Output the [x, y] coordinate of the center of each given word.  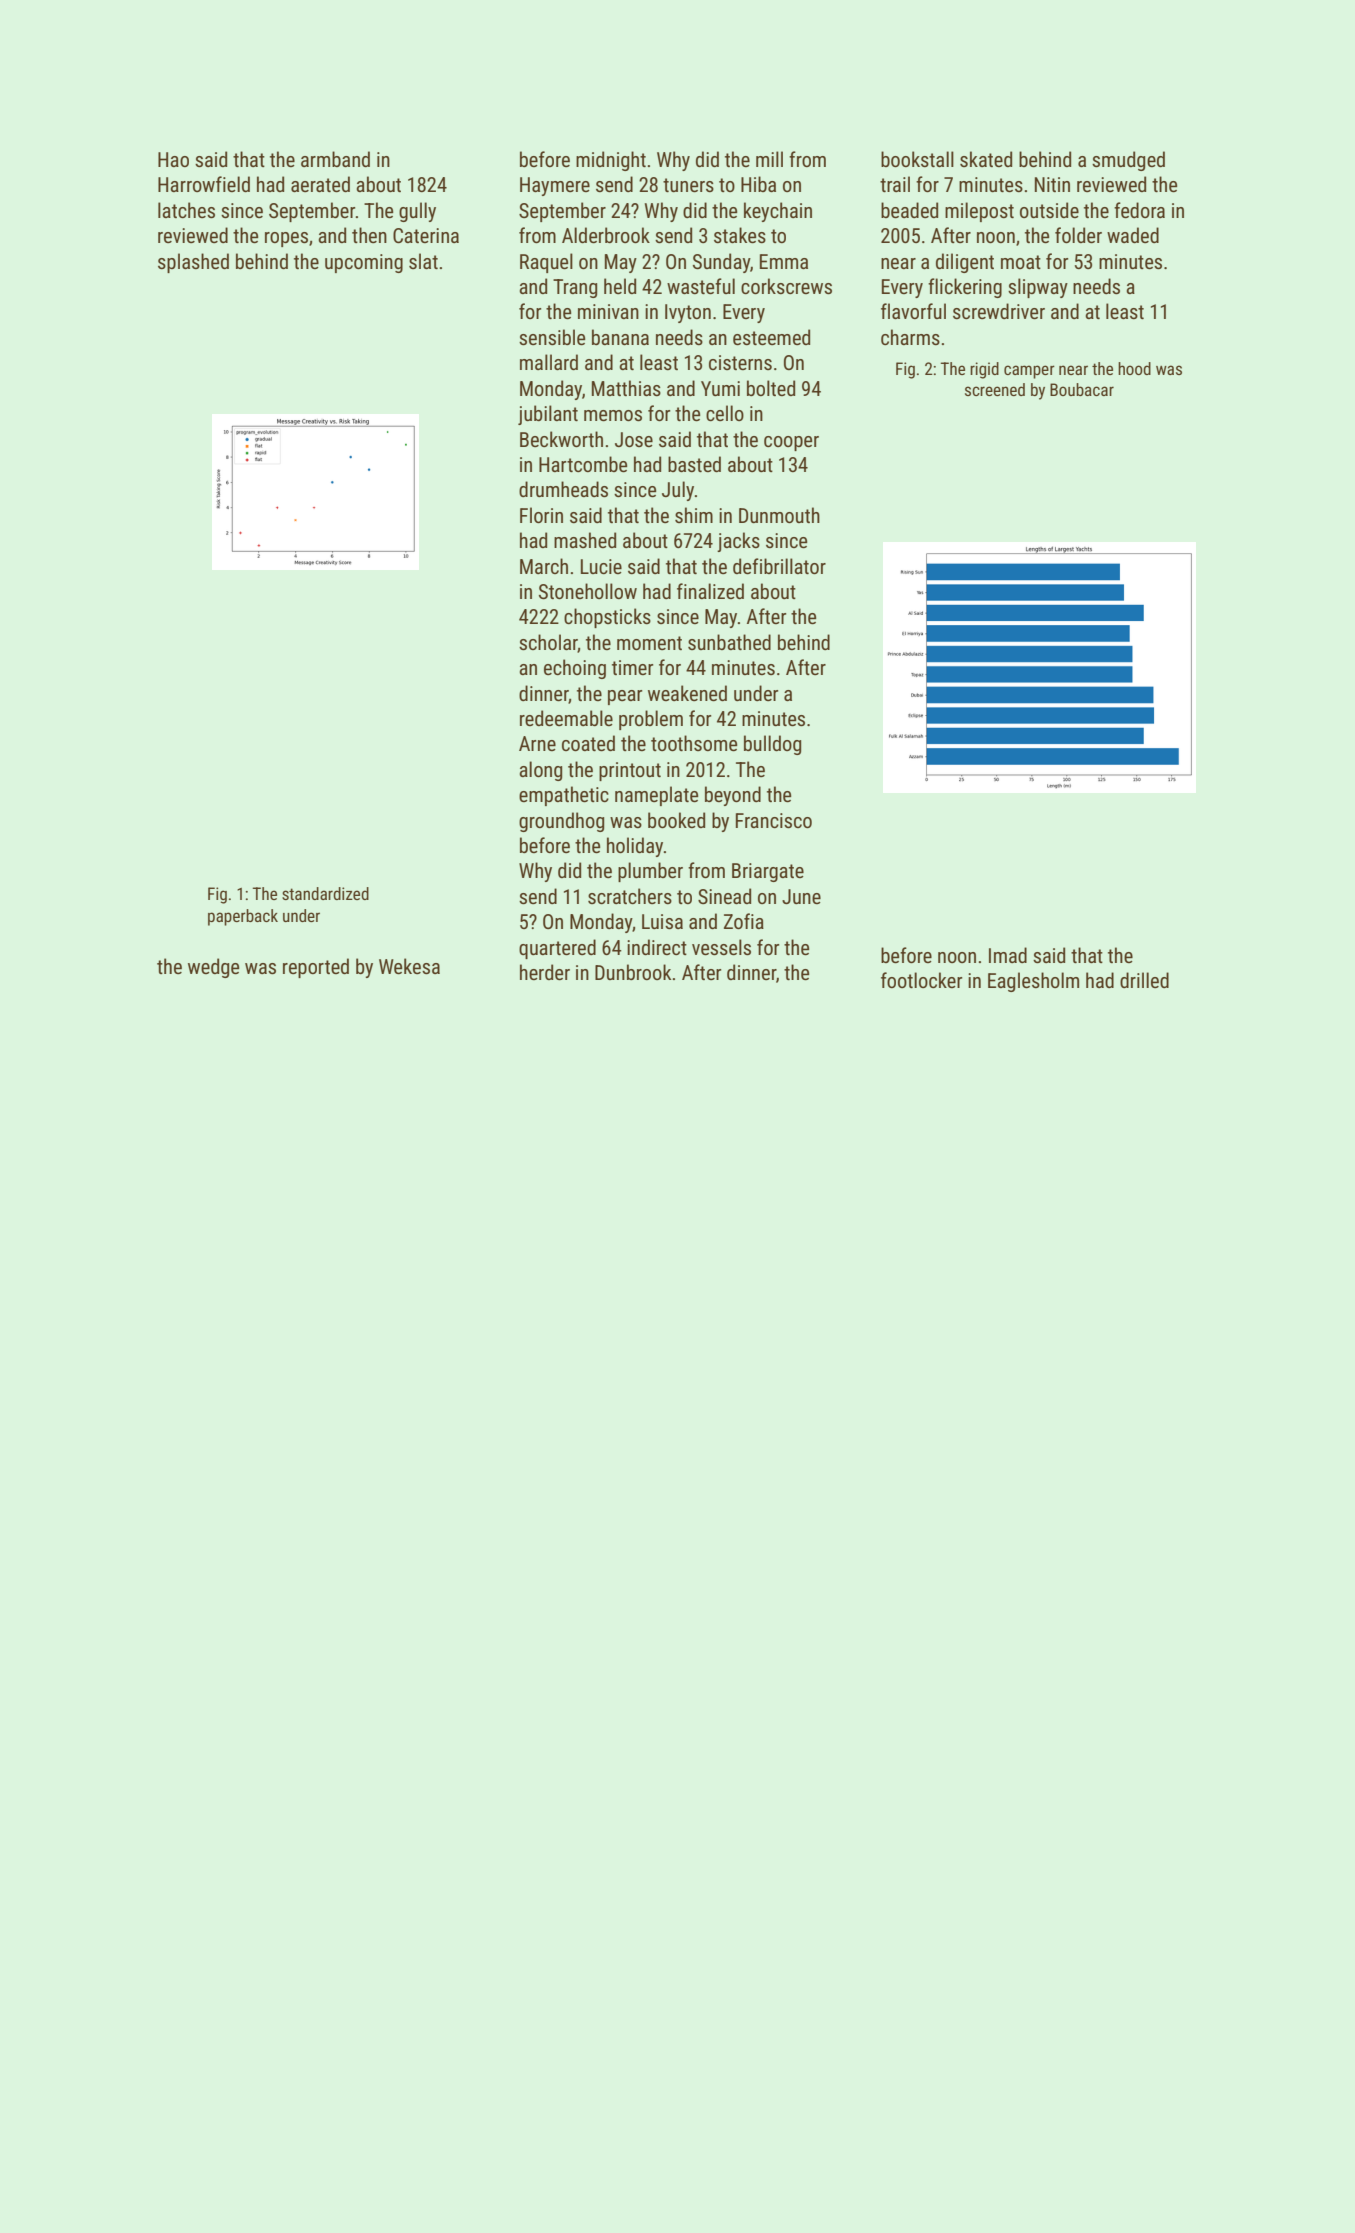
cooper [791, 443]
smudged [1128, 161]
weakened [687, 693]
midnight [611, 161]
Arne [537, 743]
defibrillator [779, 566]
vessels [721, 947]
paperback [243, 917]
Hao [173, 159]
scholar [548, 643]
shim [694, 515]
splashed [193, 263]
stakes [740, 235]
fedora [1139, 210]
